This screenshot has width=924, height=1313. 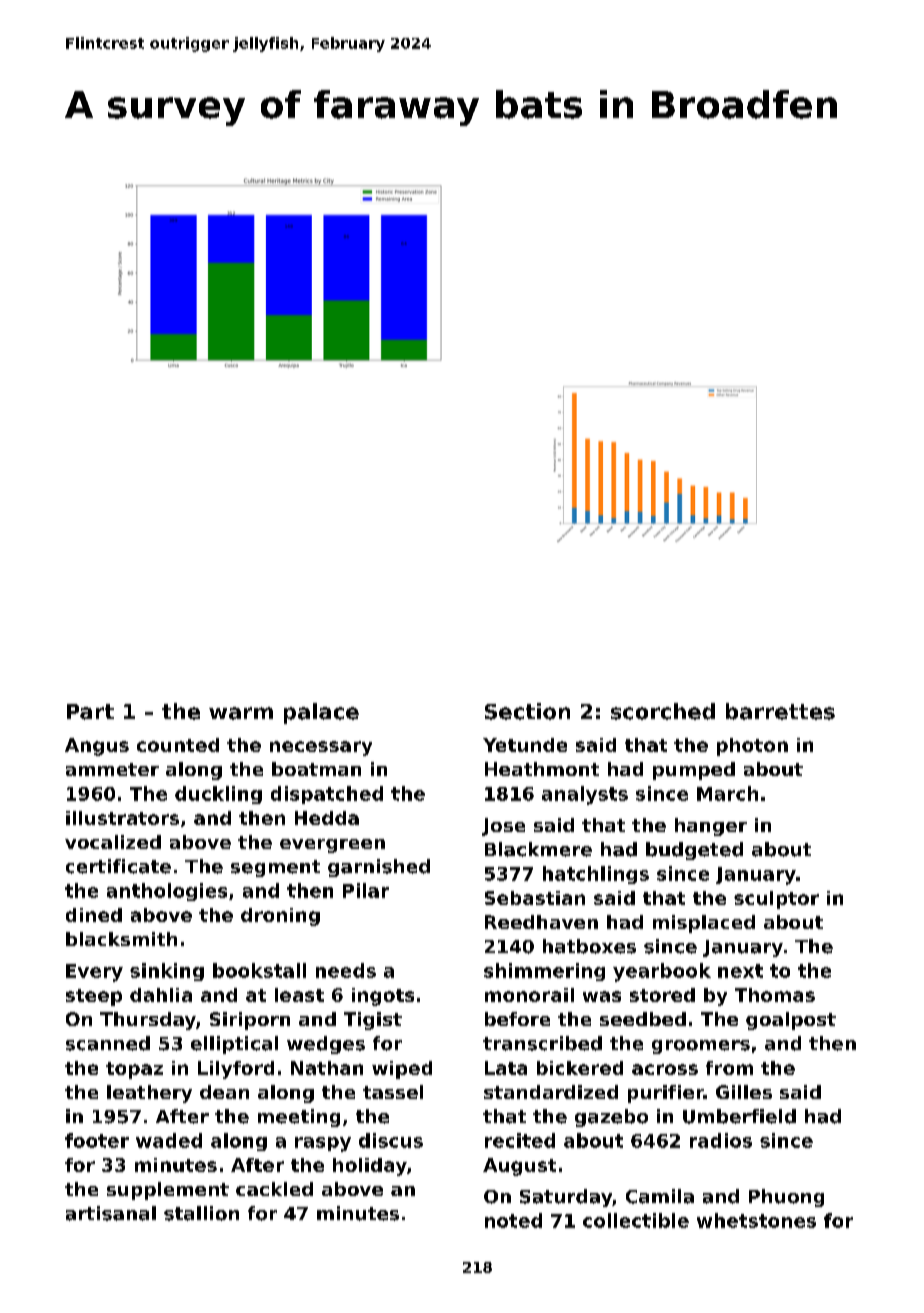 I want to click on artisanal, so click(x=111, y=1213).
